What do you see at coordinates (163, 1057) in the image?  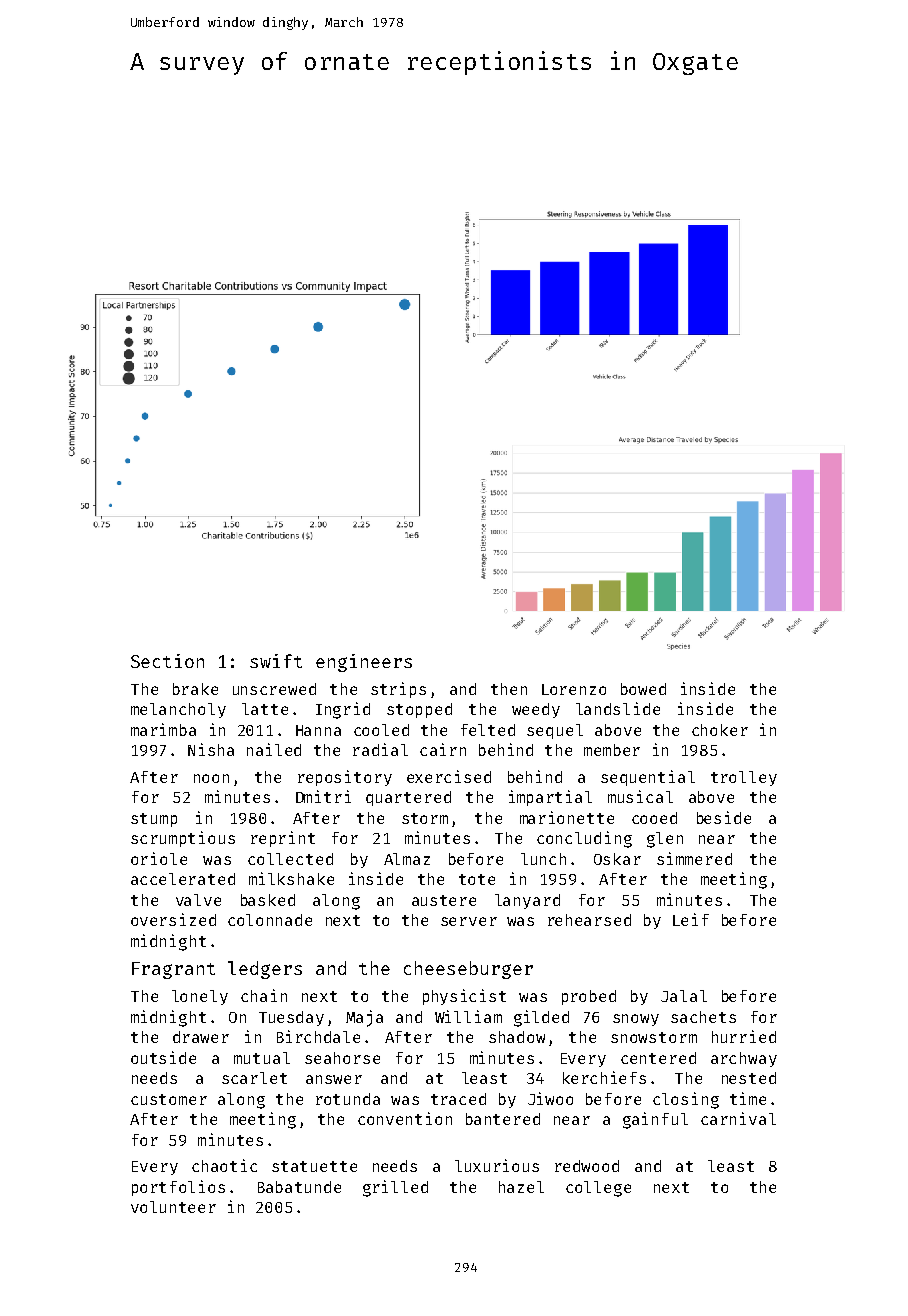 I see `outside` at bounding box center [163, 1057].
